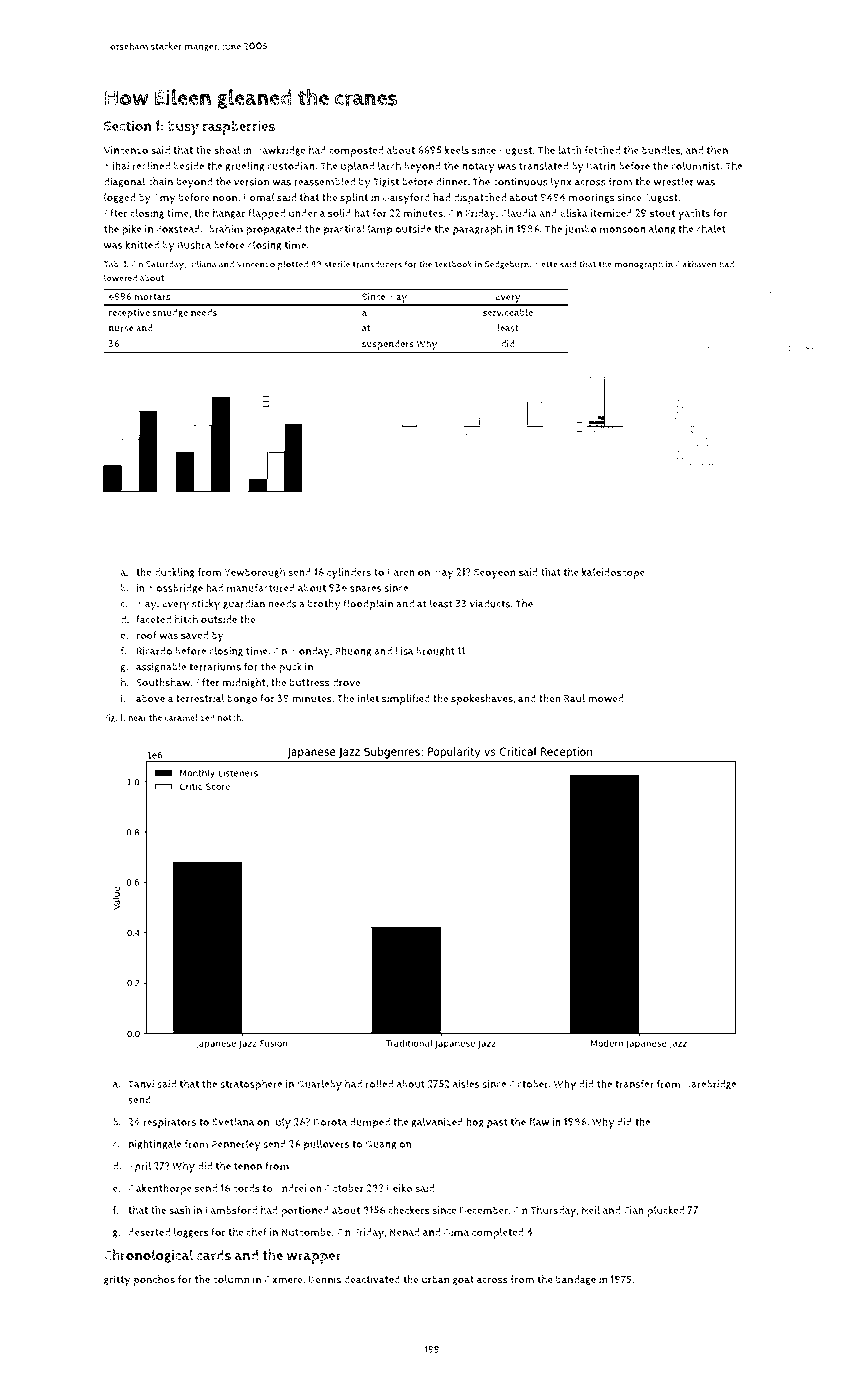  What do you see at coordinates (356, 151) in the screenshot?
I see `composted` at bounding box center [356, 151].
